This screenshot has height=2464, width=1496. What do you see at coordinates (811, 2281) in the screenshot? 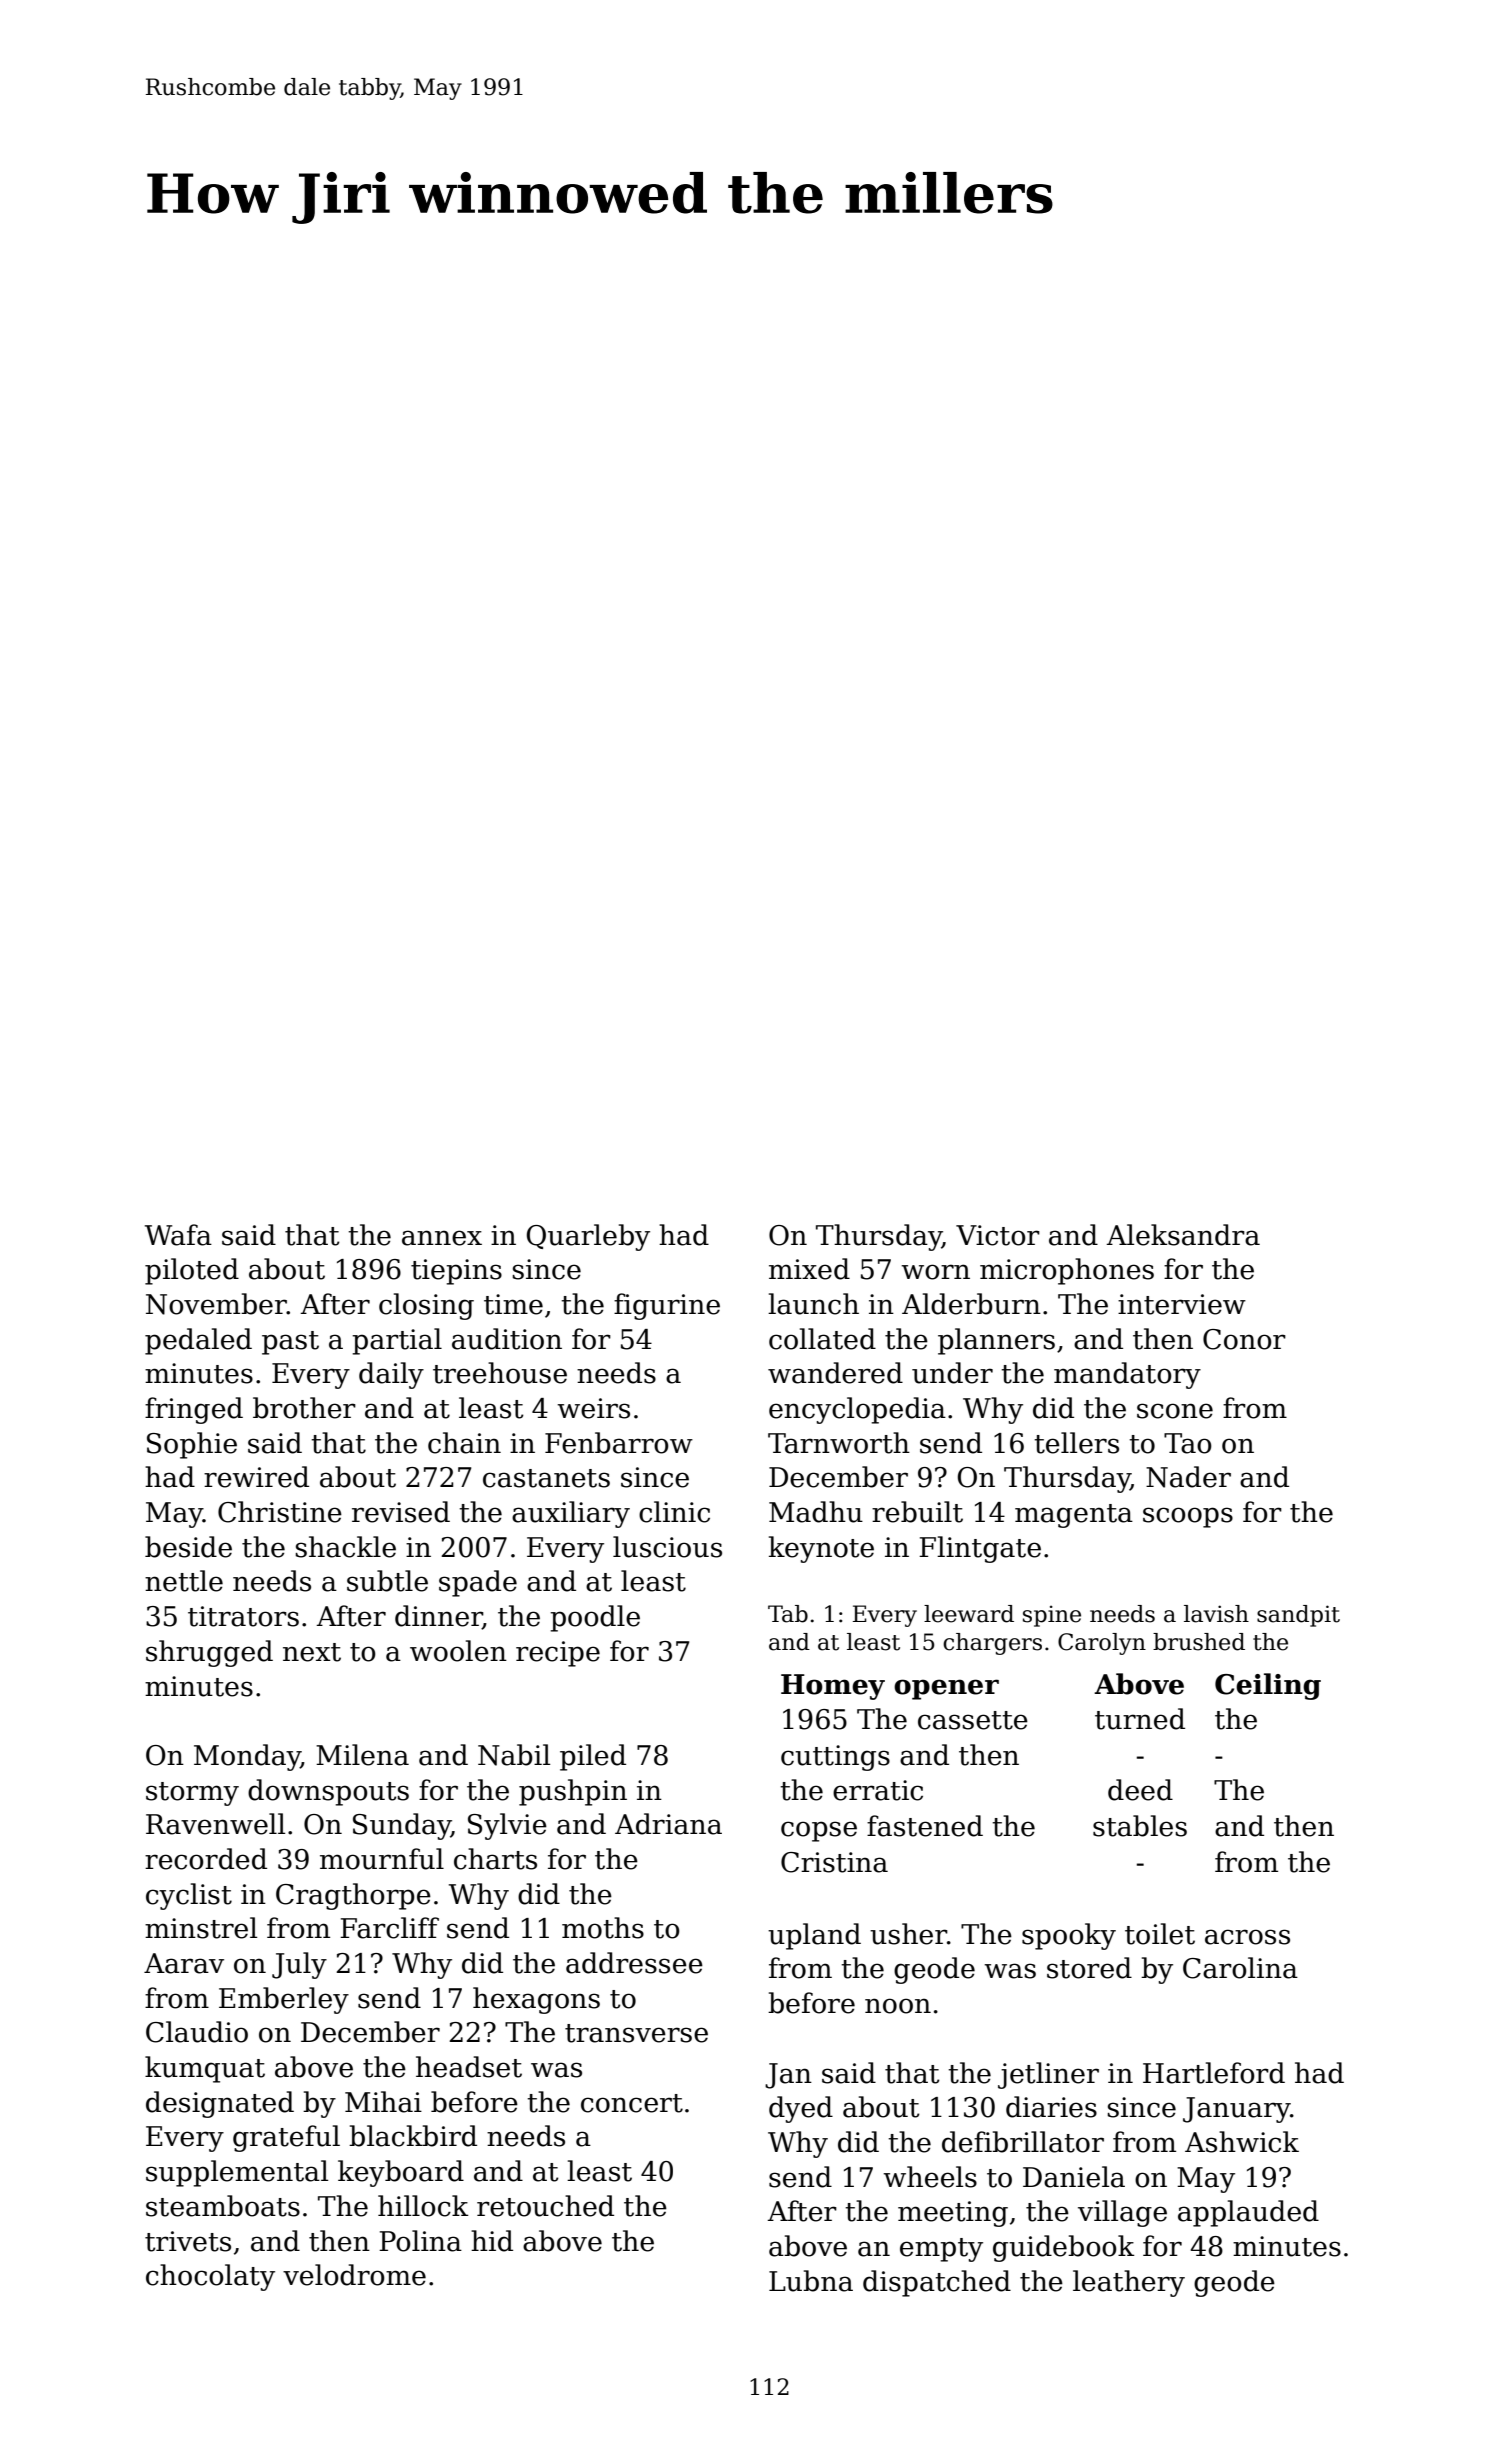
I see `Lubna` at bounding box center [811, 2281].
